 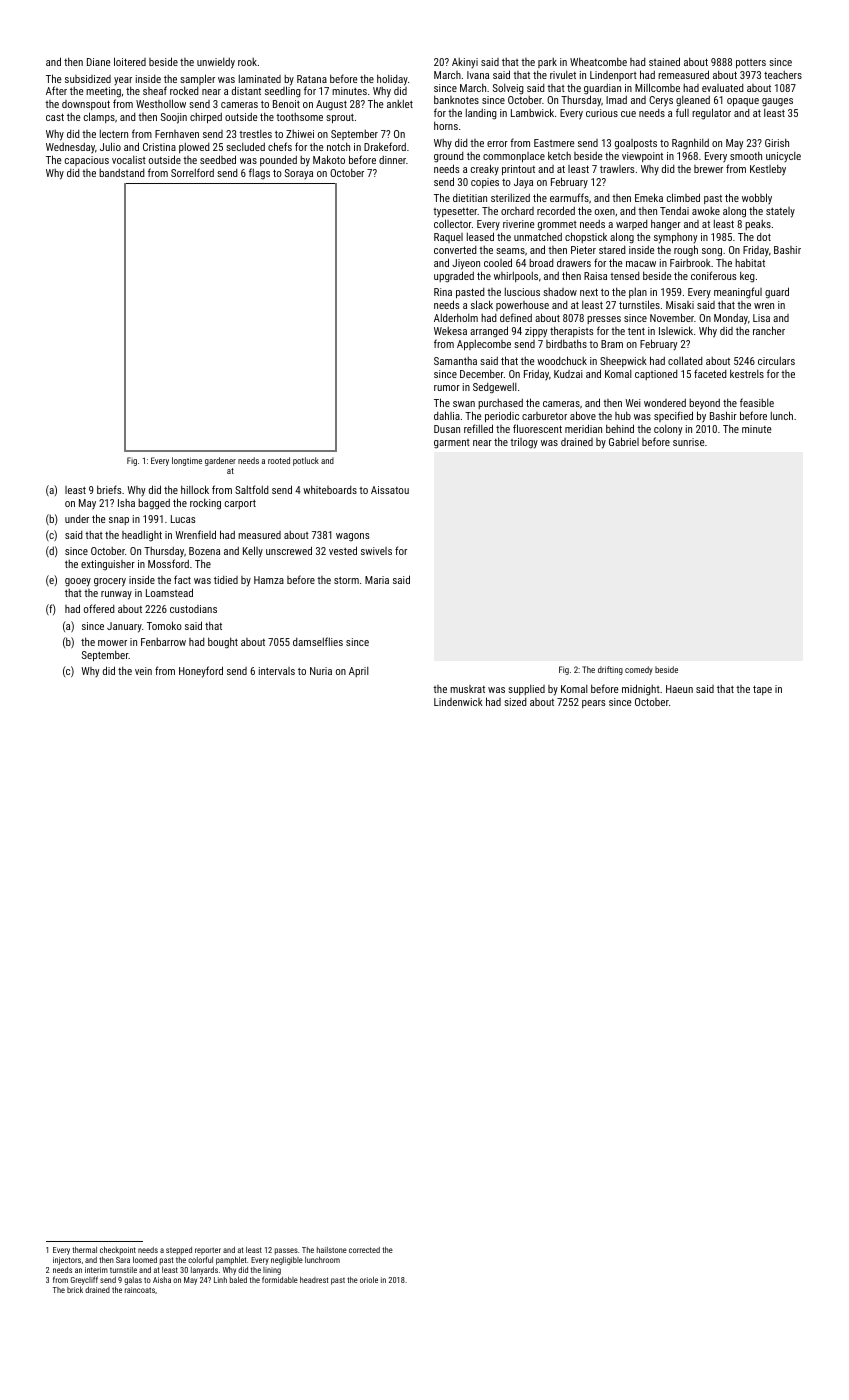 What do you see at coordinates (332, 1250) in the document?
I see `hailstone` at bounding box center [332, 1250].
